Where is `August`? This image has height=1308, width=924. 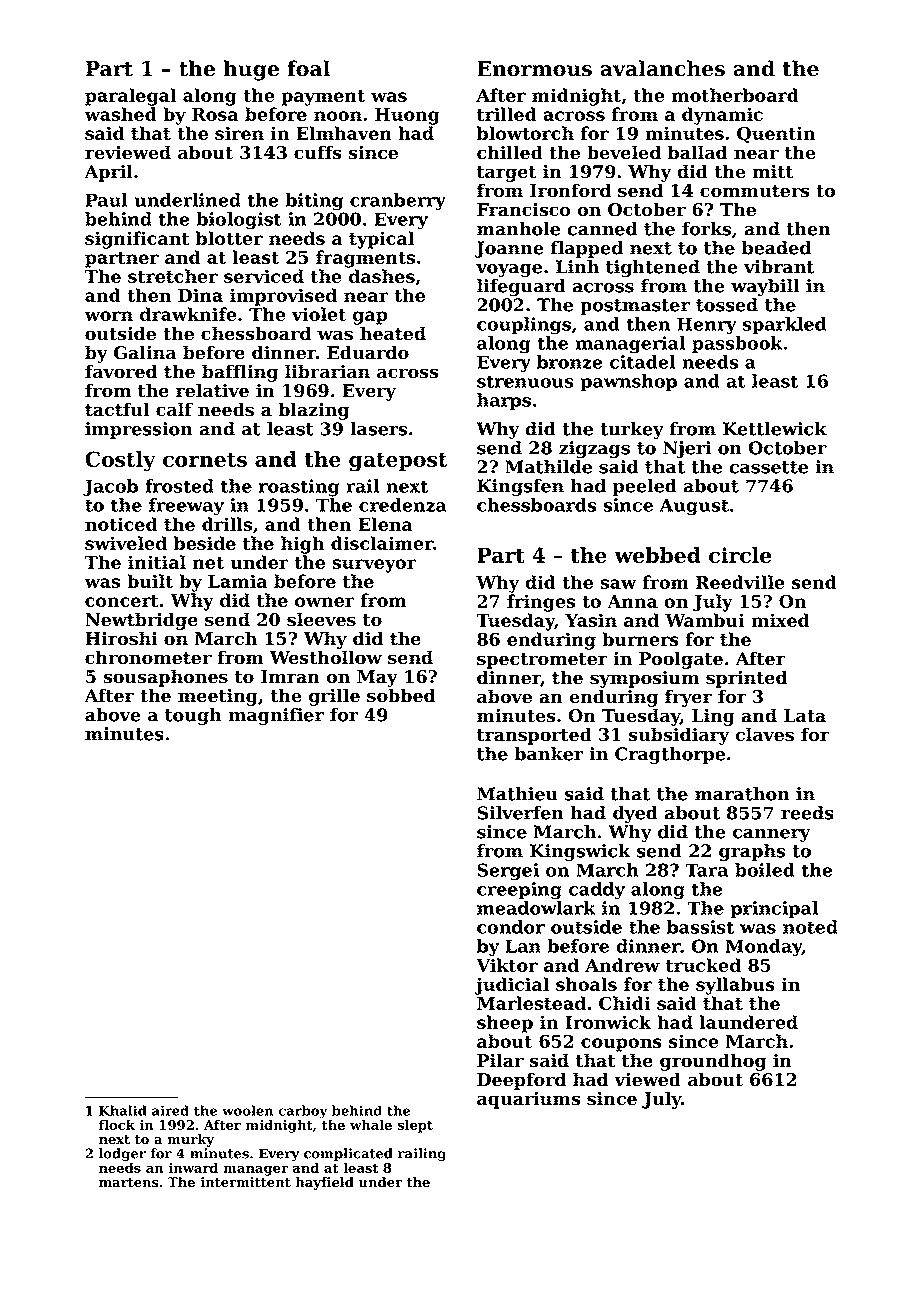 August is located at coordinates (694, 507).
